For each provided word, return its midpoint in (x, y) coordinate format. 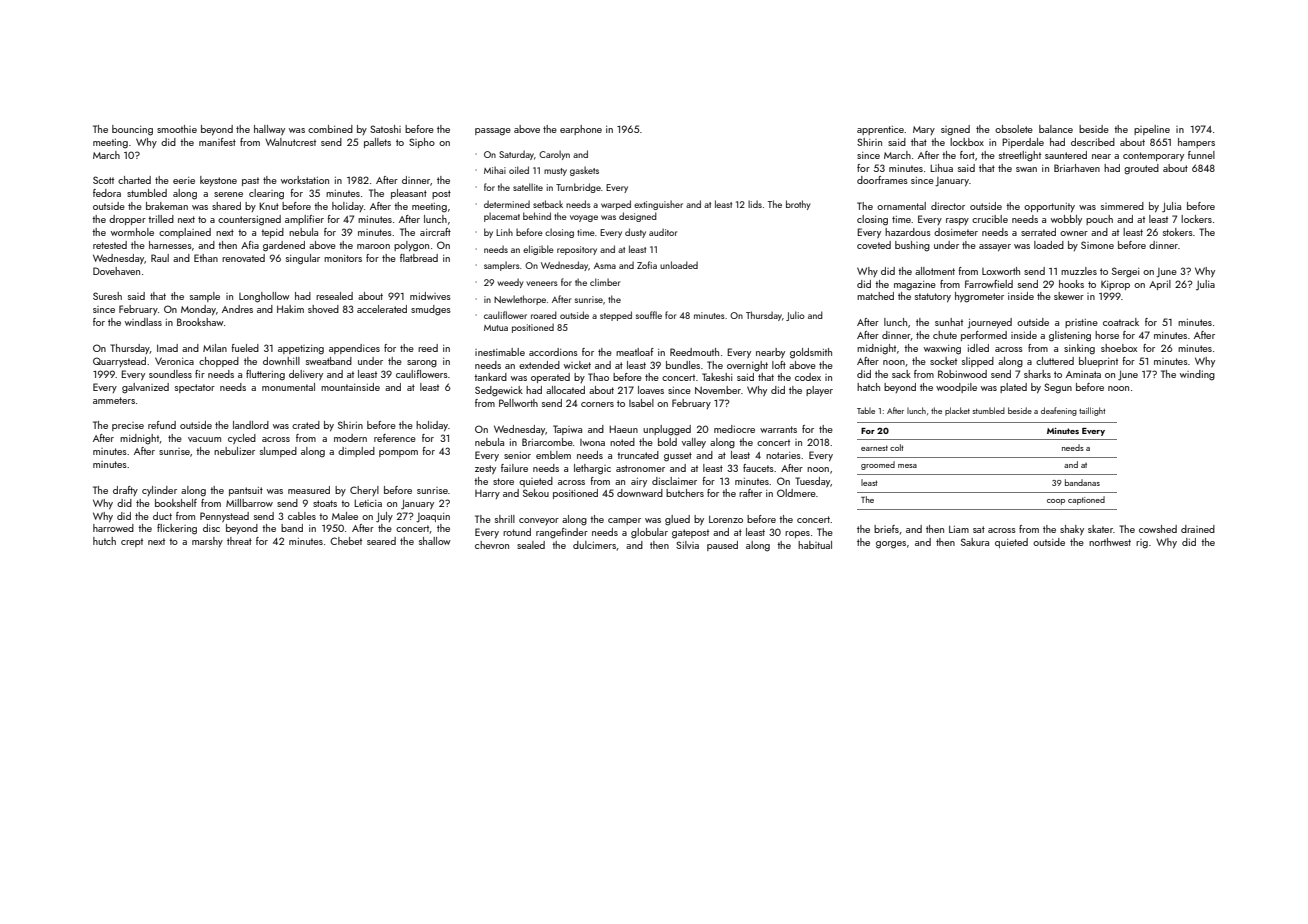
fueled (245, 348)
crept (132, 542)
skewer (1069, 296)
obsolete (1014, 129)
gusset (678, 457)
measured (309, 490)
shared (226, 206)
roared (544, 315)
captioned (1086, 500)
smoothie (177, 129)
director (948, 206)
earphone (581, 130)
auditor (663, 232)
